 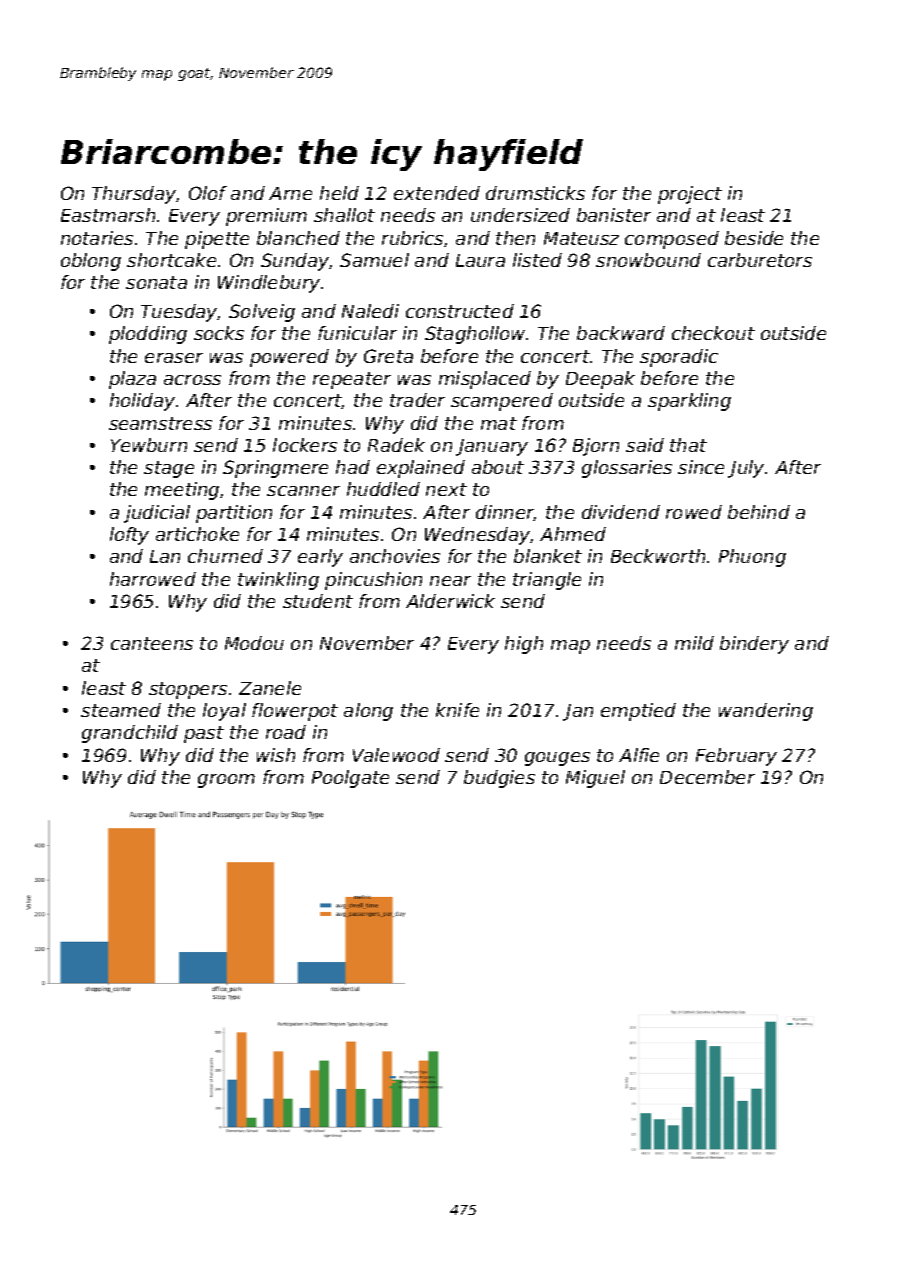 What do you see at coordinates (350, 779) in the screenshot?
I see `Poolgate` at bounding box center [350, 779].
